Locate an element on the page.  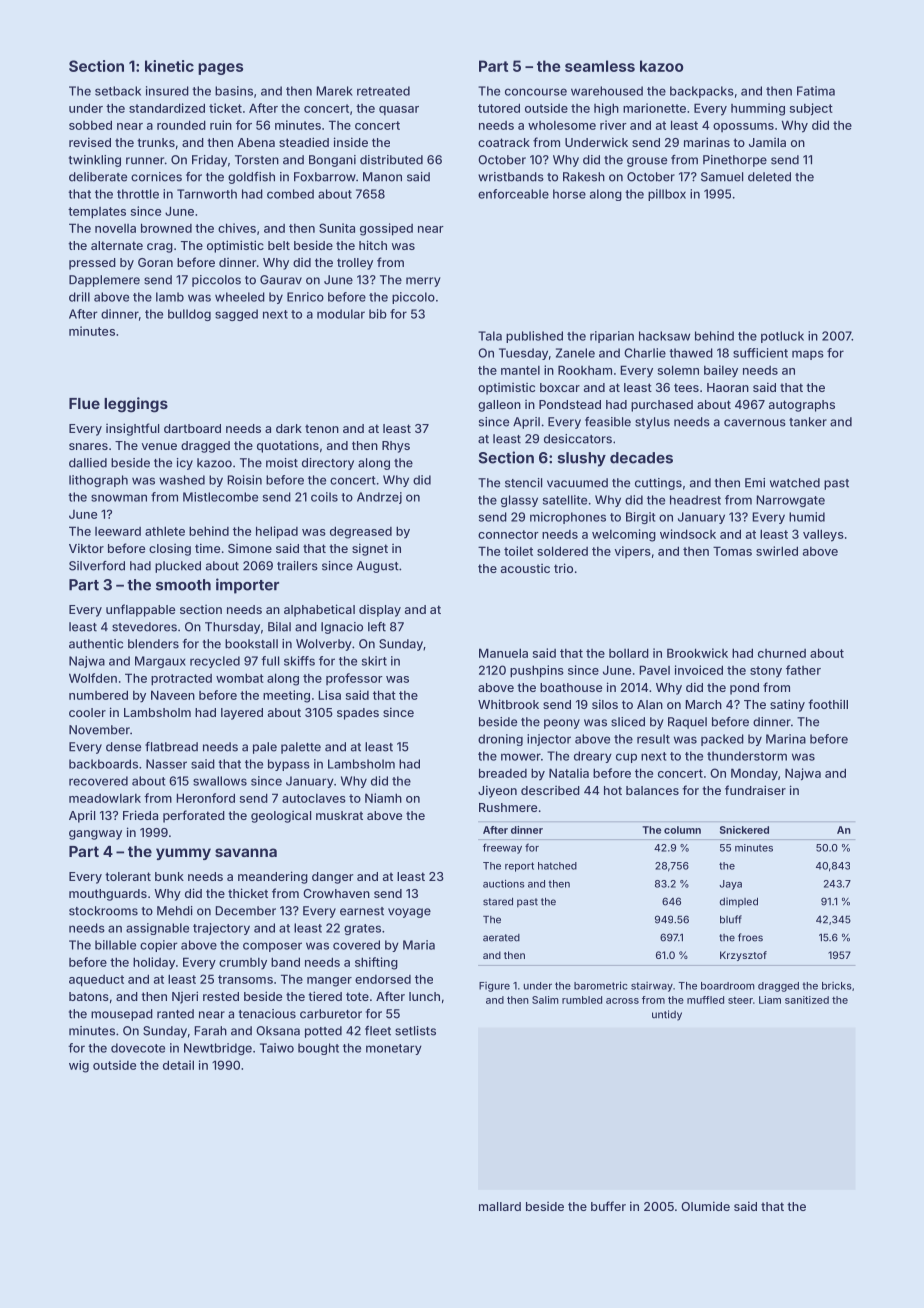
fundraiser is located at coordinates (755, 790).
